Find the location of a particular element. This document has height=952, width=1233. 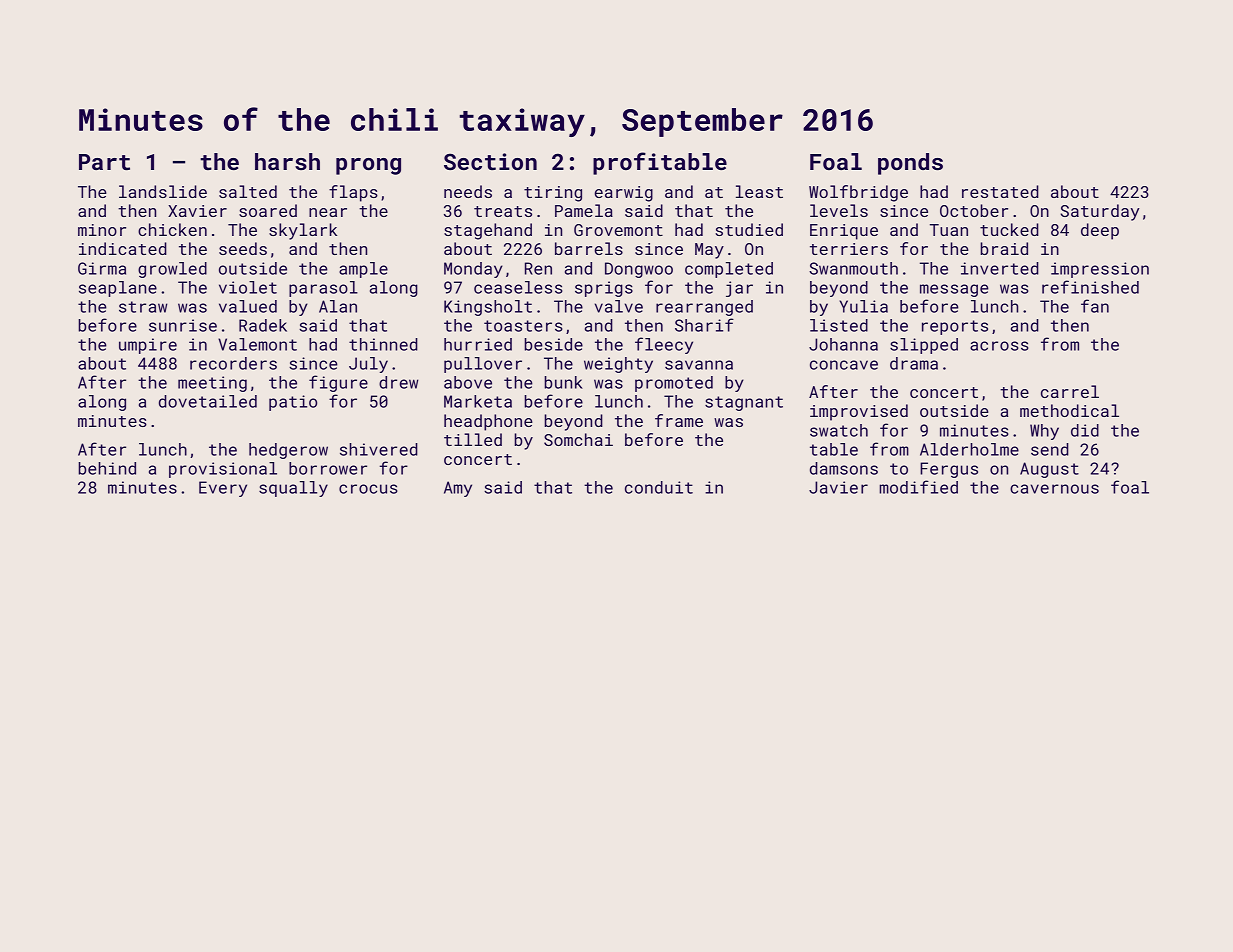

indicated is located at coordinates (123, 248).
